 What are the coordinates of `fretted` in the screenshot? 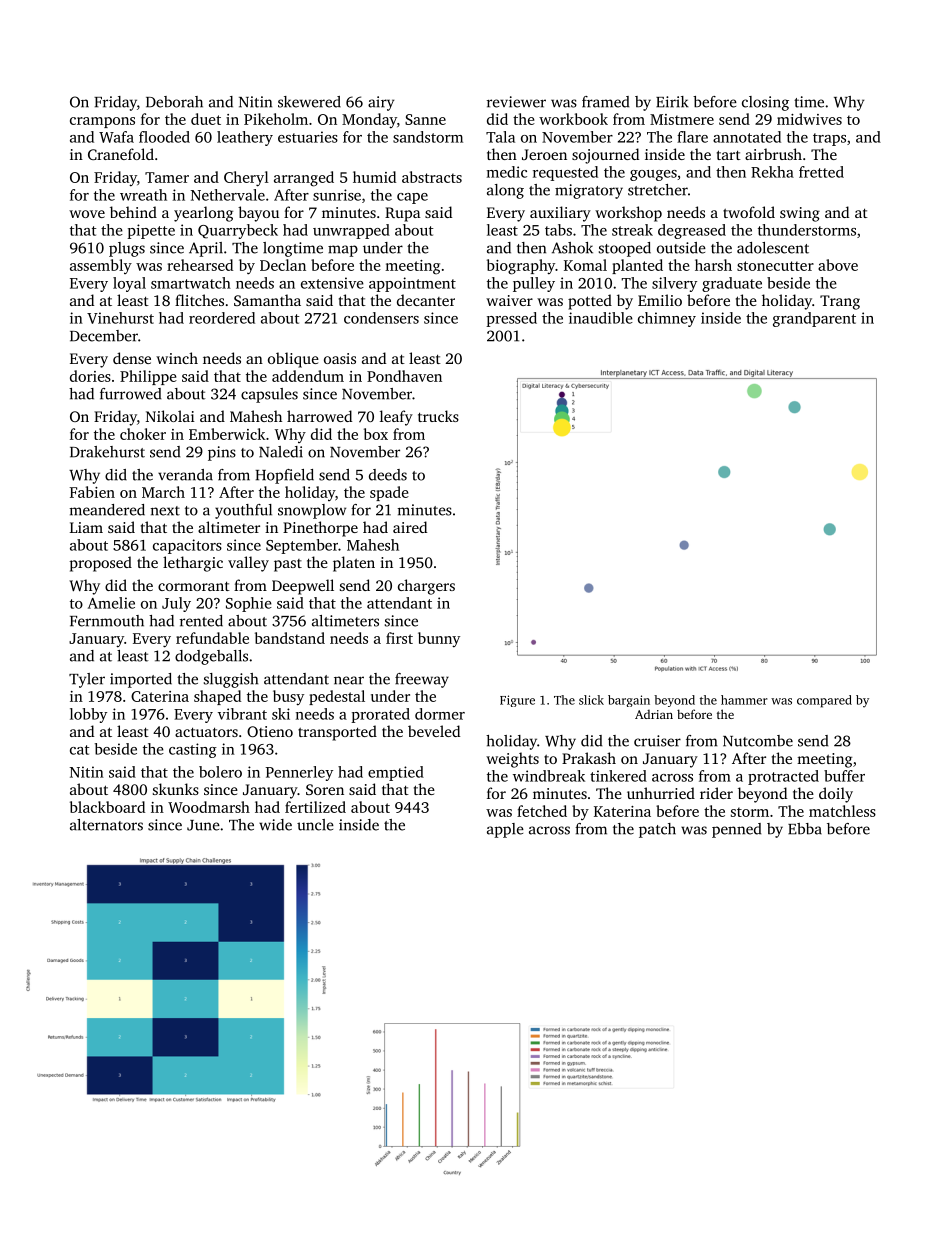 It's located at (821, 172).
